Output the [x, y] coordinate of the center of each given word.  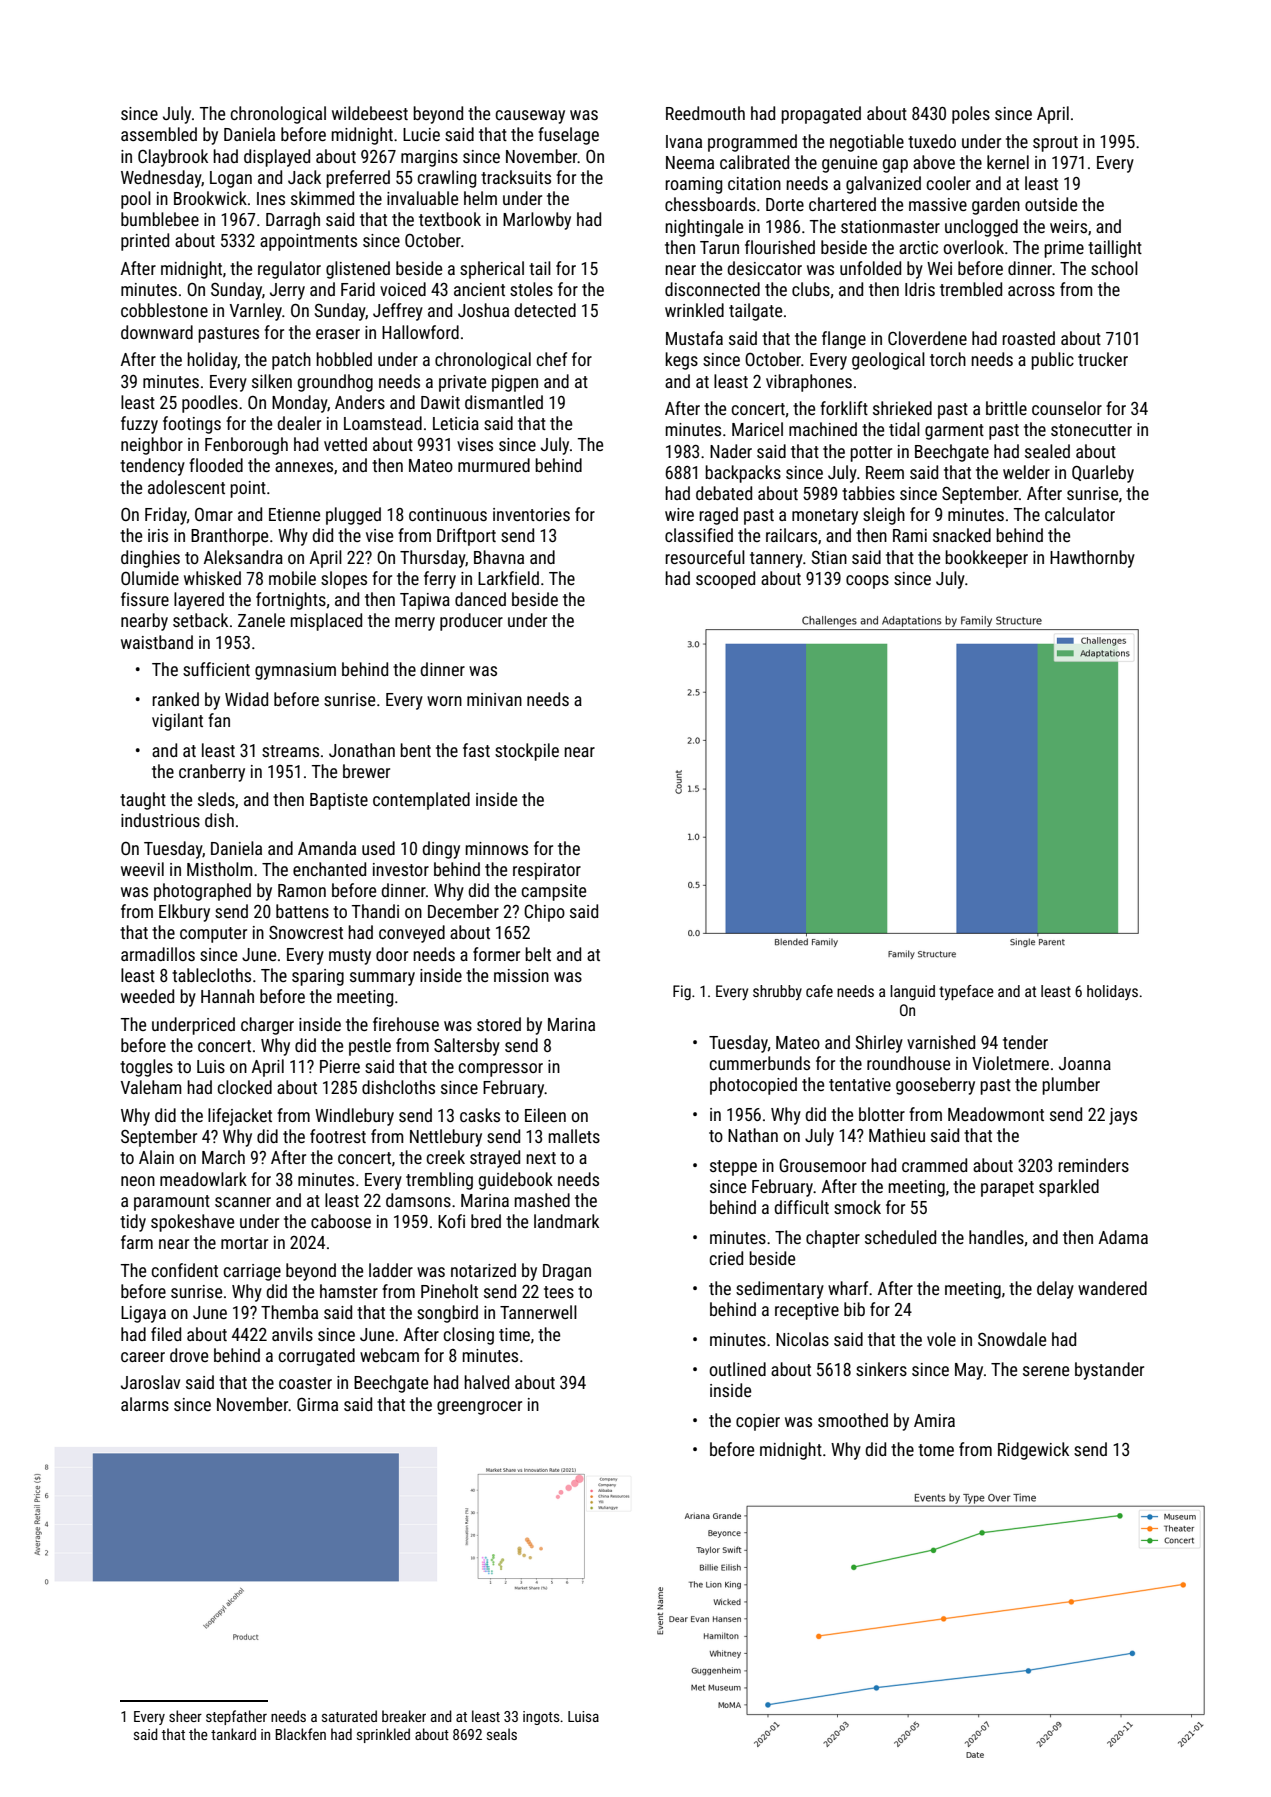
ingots [541, 1718]
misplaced [326, 622]
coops [867, 582]
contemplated [421, 801]
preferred [358, 179]
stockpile [527, 752]
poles [971, 115]
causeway [530, 117]
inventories [531, 514]
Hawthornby [1092, 559]
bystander [1109, 1371]
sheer [185, 1716]
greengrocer [479, 1408]
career [143, 1357]
